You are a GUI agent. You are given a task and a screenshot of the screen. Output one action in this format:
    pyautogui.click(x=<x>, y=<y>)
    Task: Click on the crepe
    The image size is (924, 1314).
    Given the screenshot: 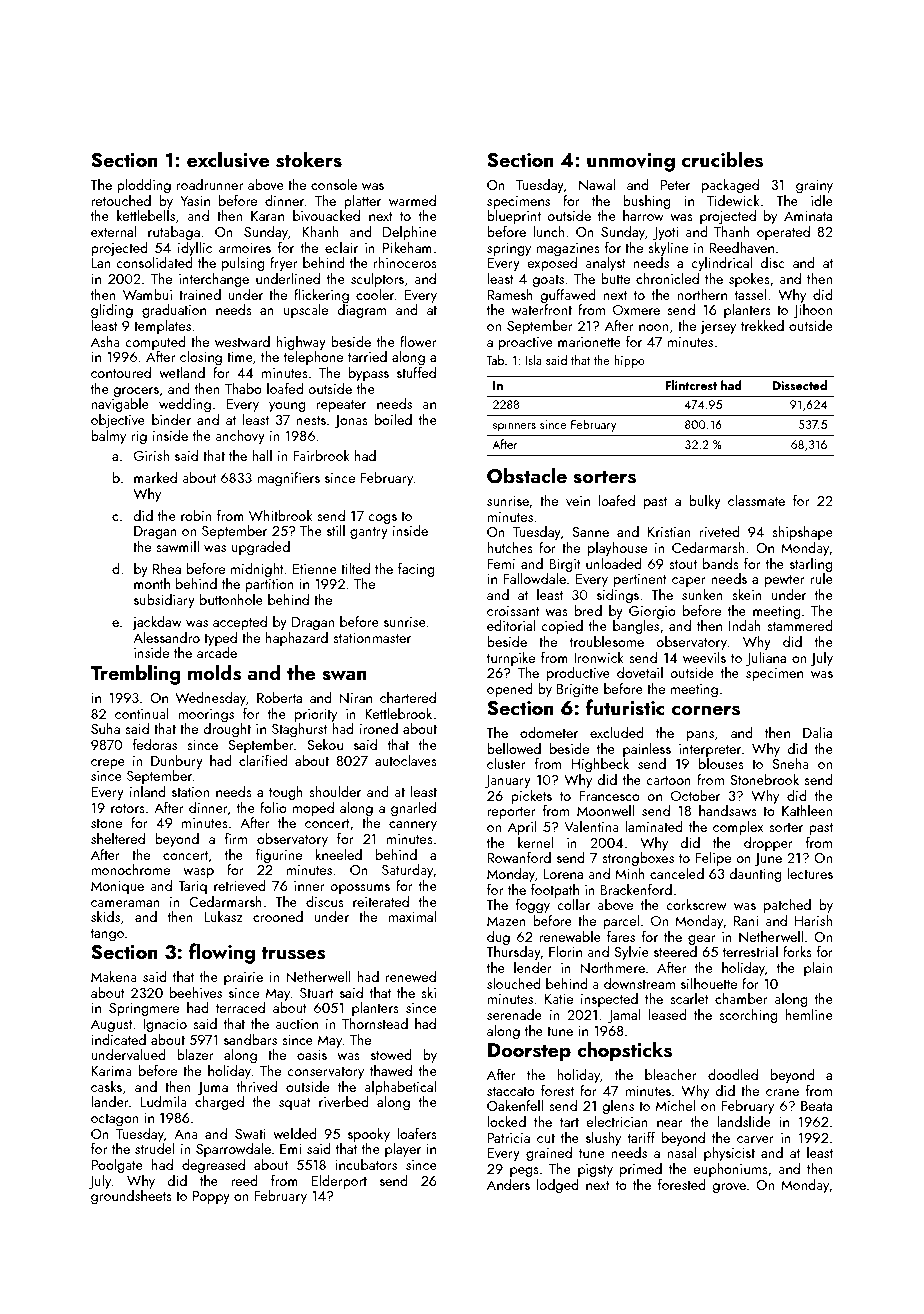 What is the action you would take?
    pyautogui.click(x=108, y=764)
